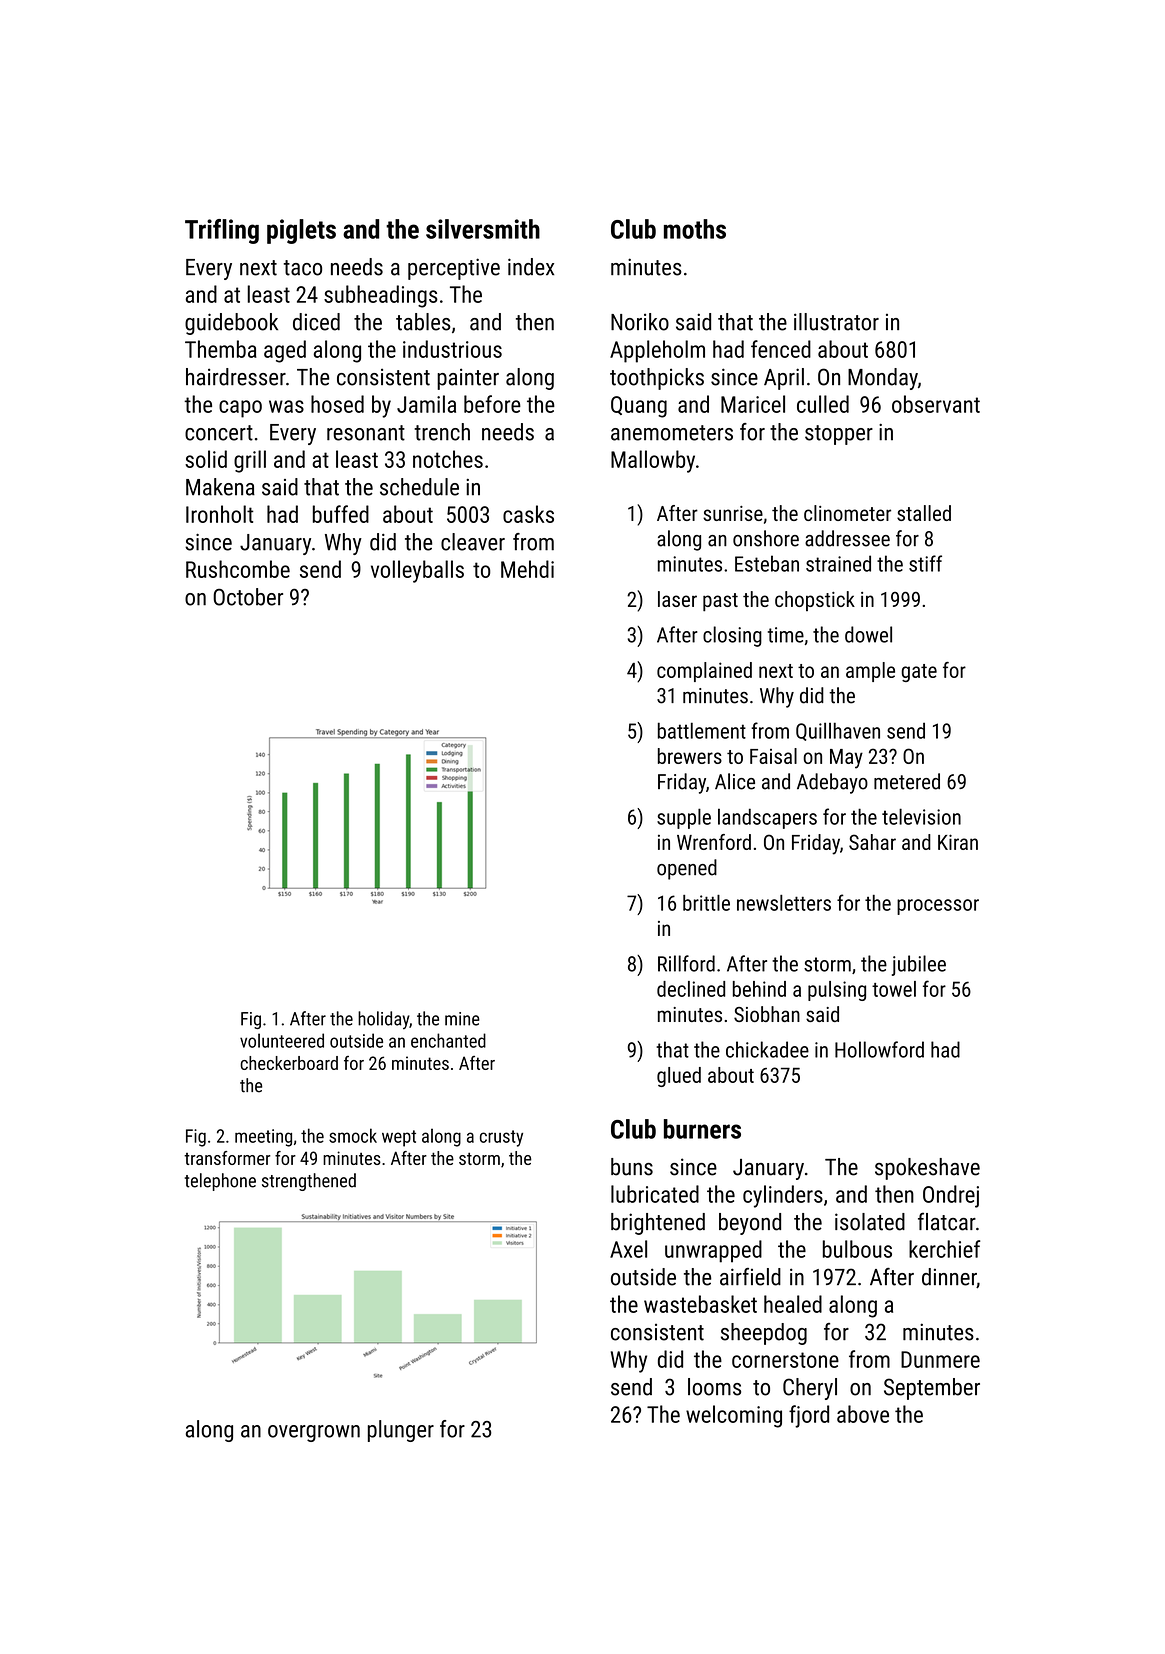 This image has width=1165, height=1654. Describe the element at coordinates (366, 433) in the image. I see `resonant` at that location.
